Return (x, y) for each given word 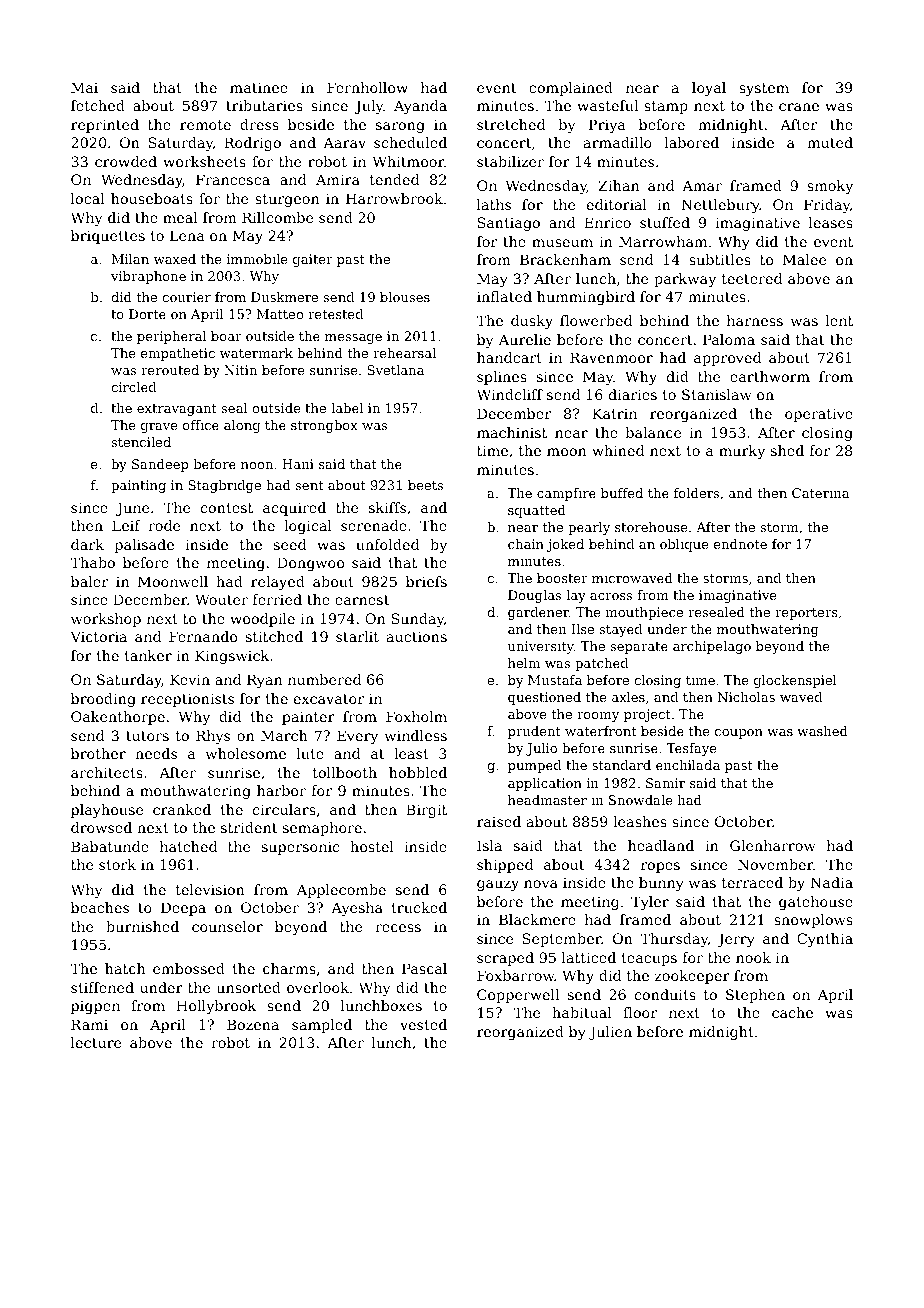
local (88, 198)
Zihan (619, 185)
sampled (322, 1026)
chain (526, 544)
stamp (666, 107)
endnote (740, 544)
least (411, 753)
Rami (89, 1024)
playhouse (107, 811)
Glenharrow (773, 845)
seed (290, 544)
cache (792, 1012)
